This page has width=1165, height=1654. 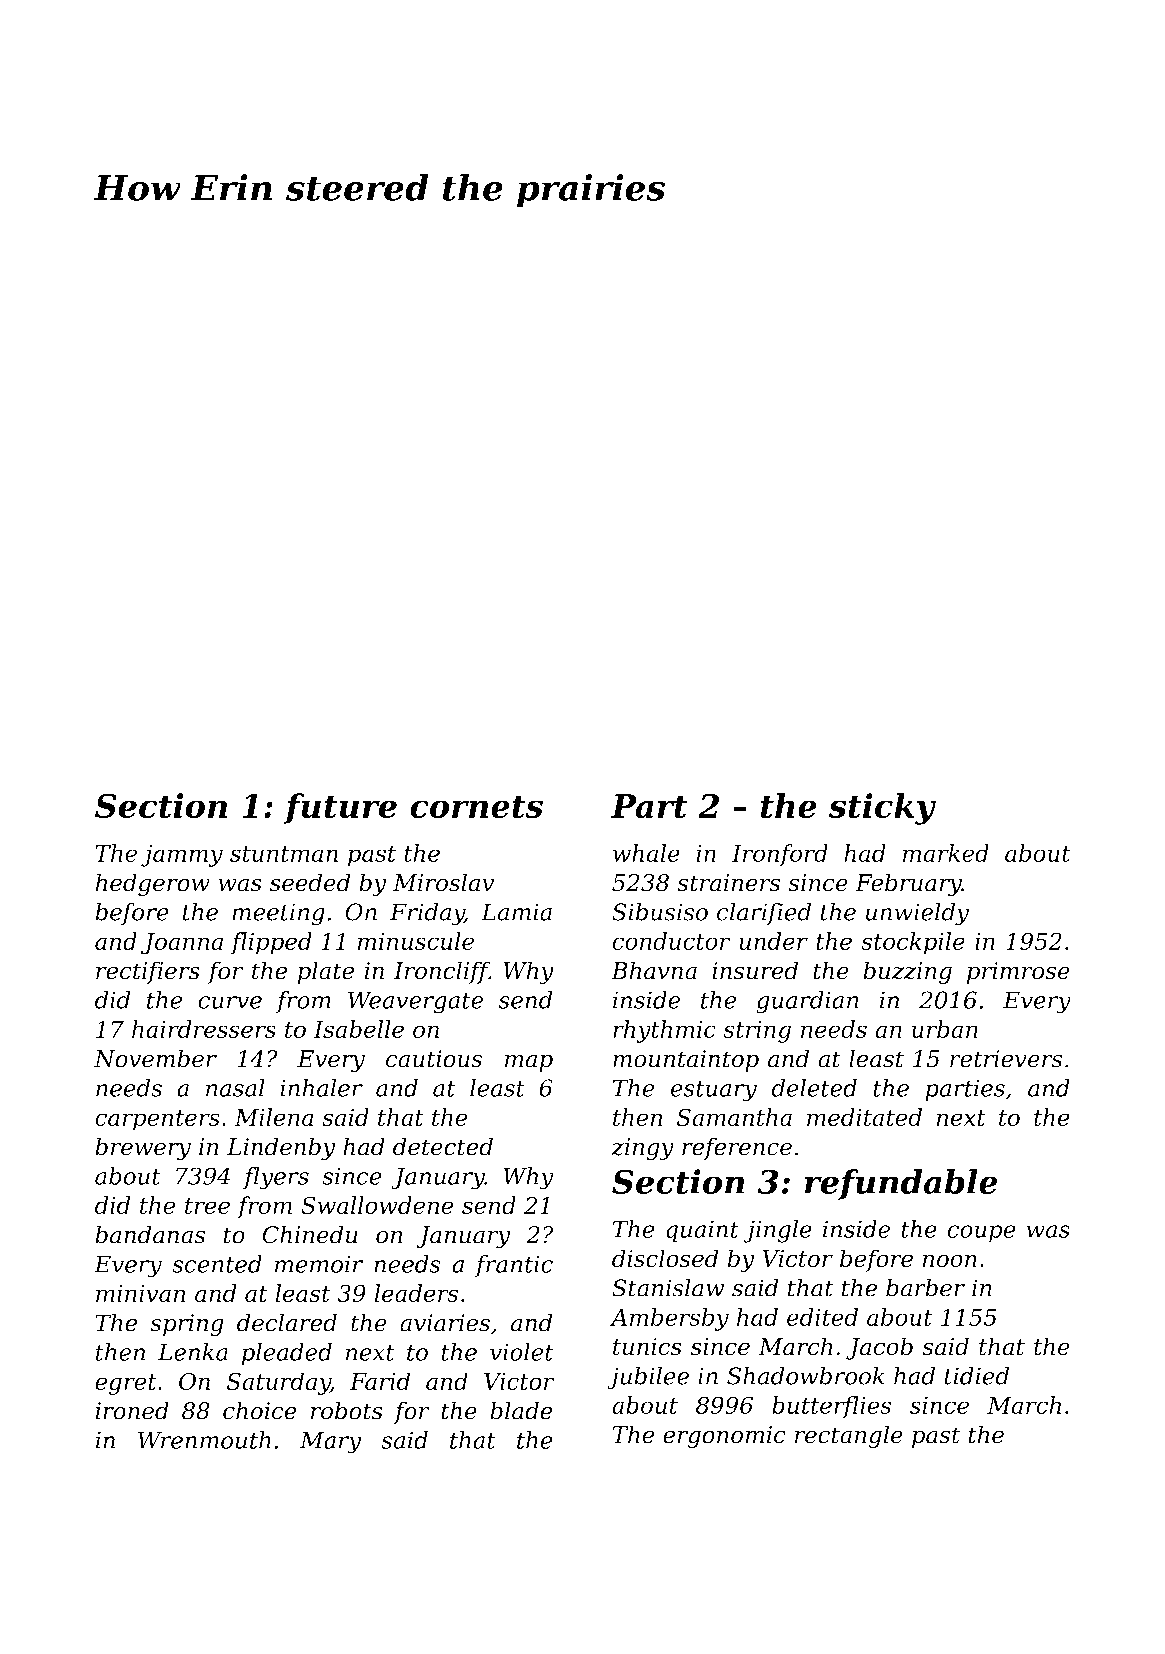 What do you see at coordinates (204, 1440) in the page?
I see `Wrenmouth` at bounding box center [204, 1440].
